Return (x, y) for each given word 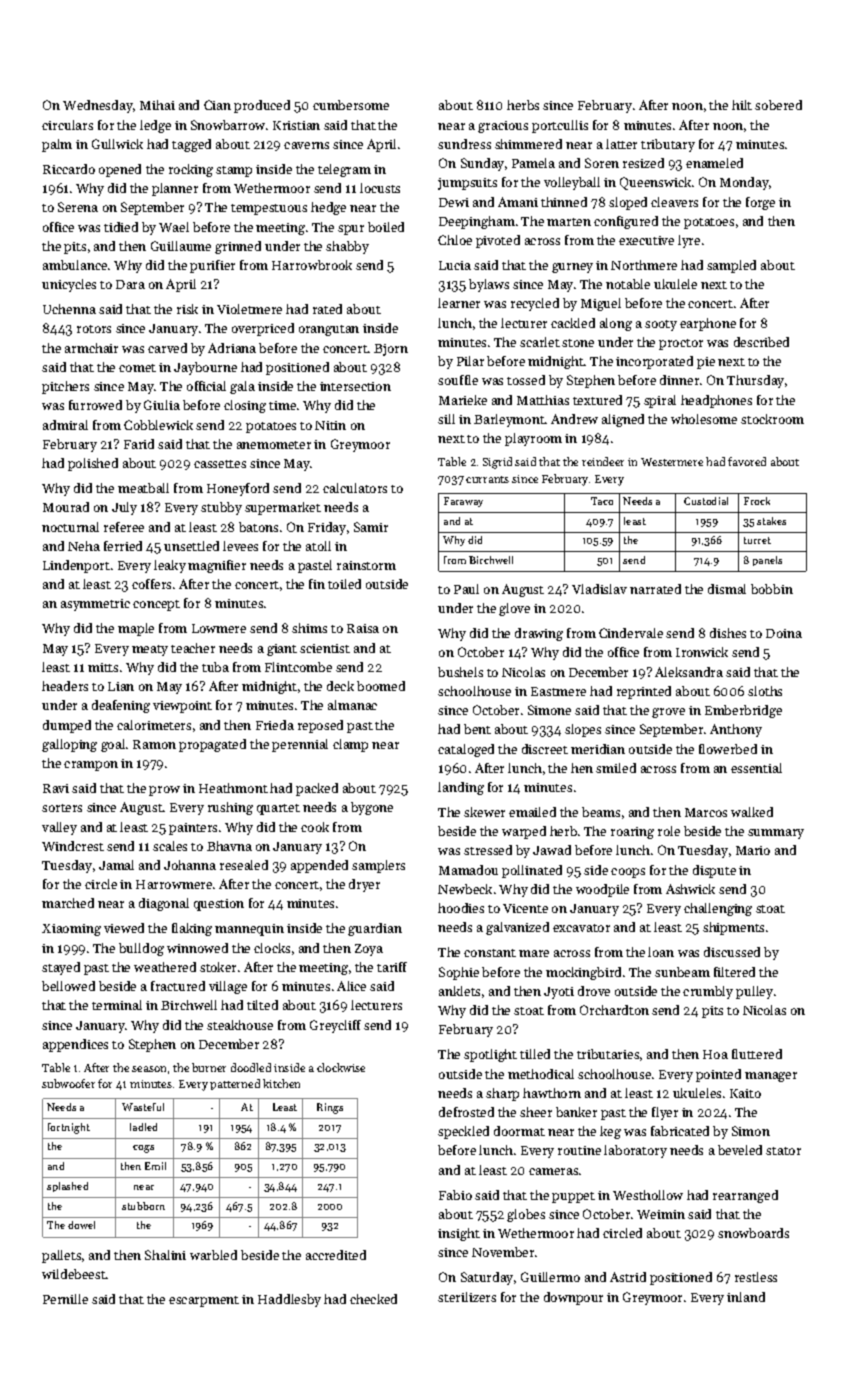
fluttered (757, 1054)
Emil (155, 1166)
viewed (124, 928)
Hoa (715, 1054)
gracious (503, 127)
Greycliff (335, 1026)
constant (490, 953)
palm (57, 145)
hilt (742, 105)
